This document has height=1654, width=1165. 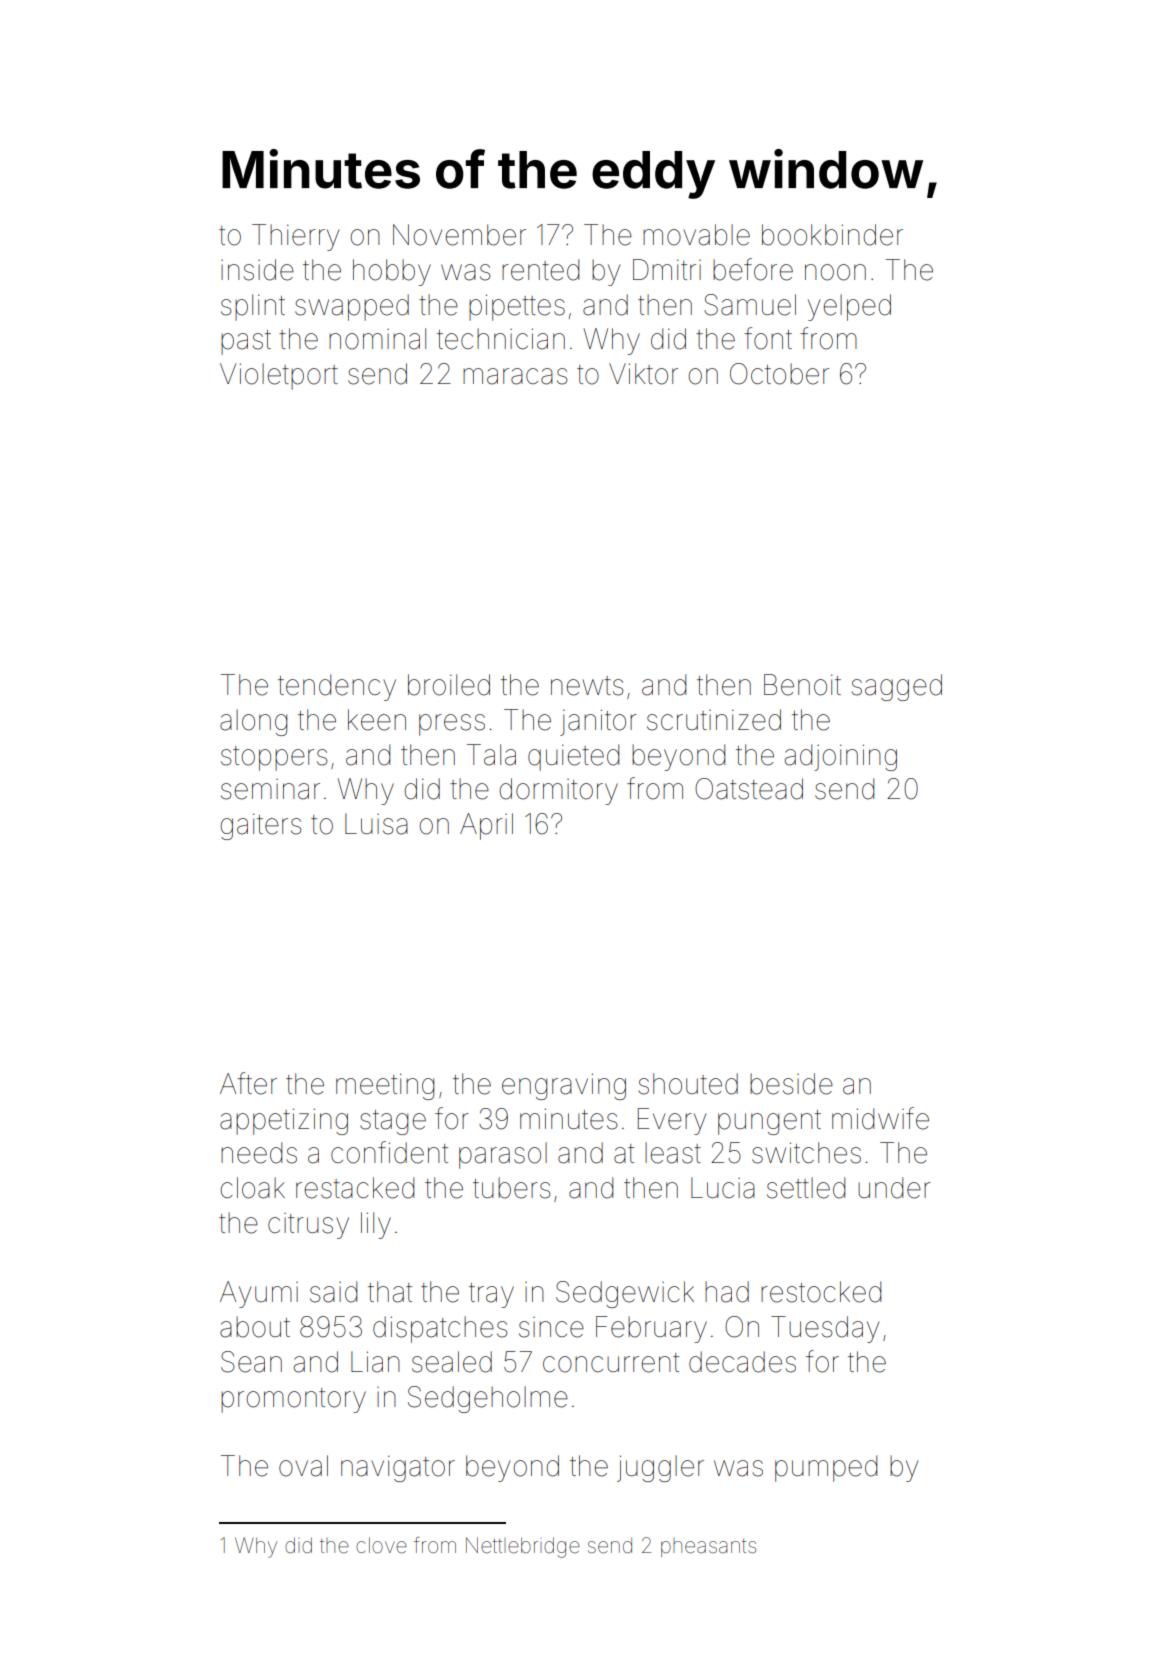 I want to click on yelped, so click(x=849, y=307).
